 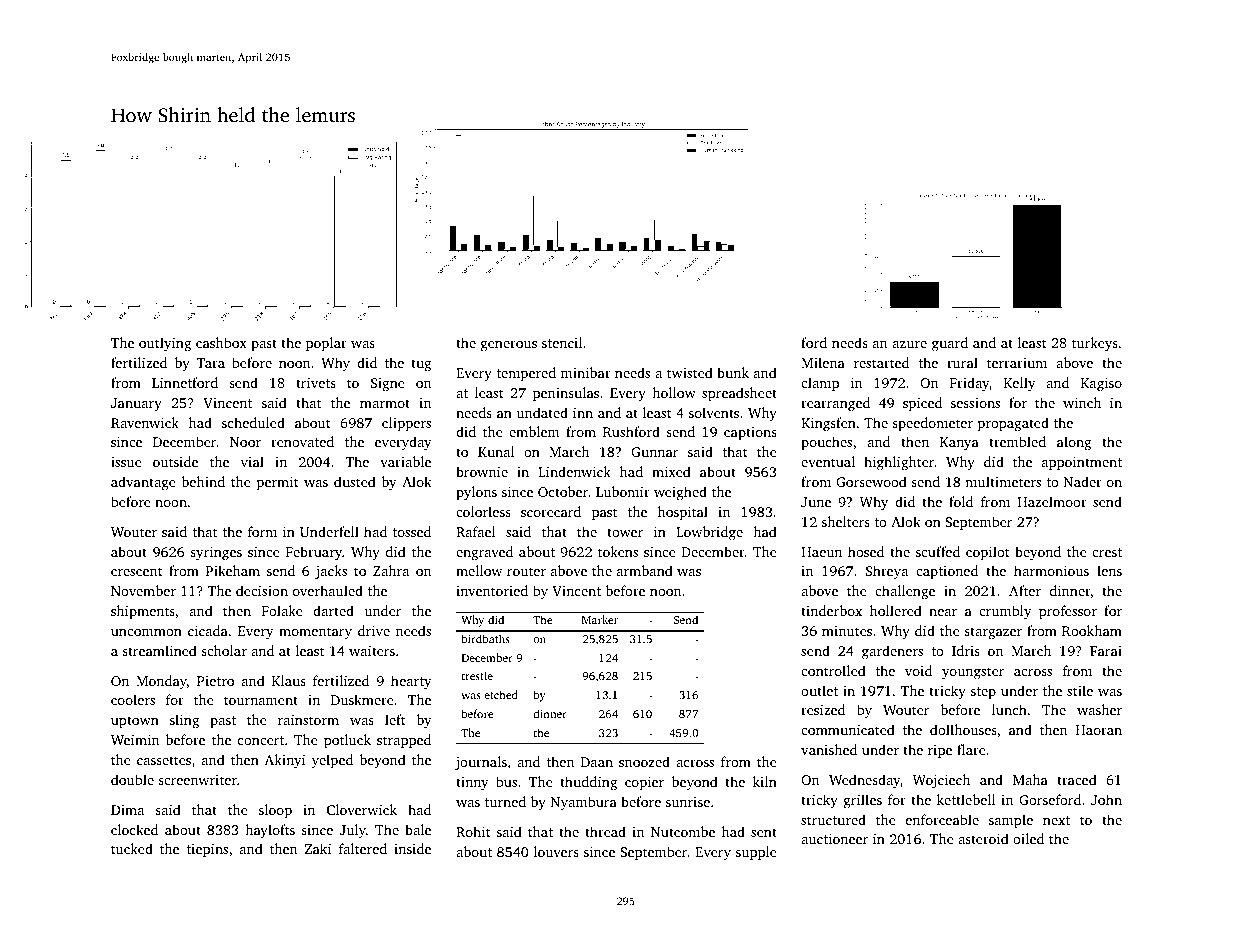 I want to click on stencil, so click(x=562, y=342).
